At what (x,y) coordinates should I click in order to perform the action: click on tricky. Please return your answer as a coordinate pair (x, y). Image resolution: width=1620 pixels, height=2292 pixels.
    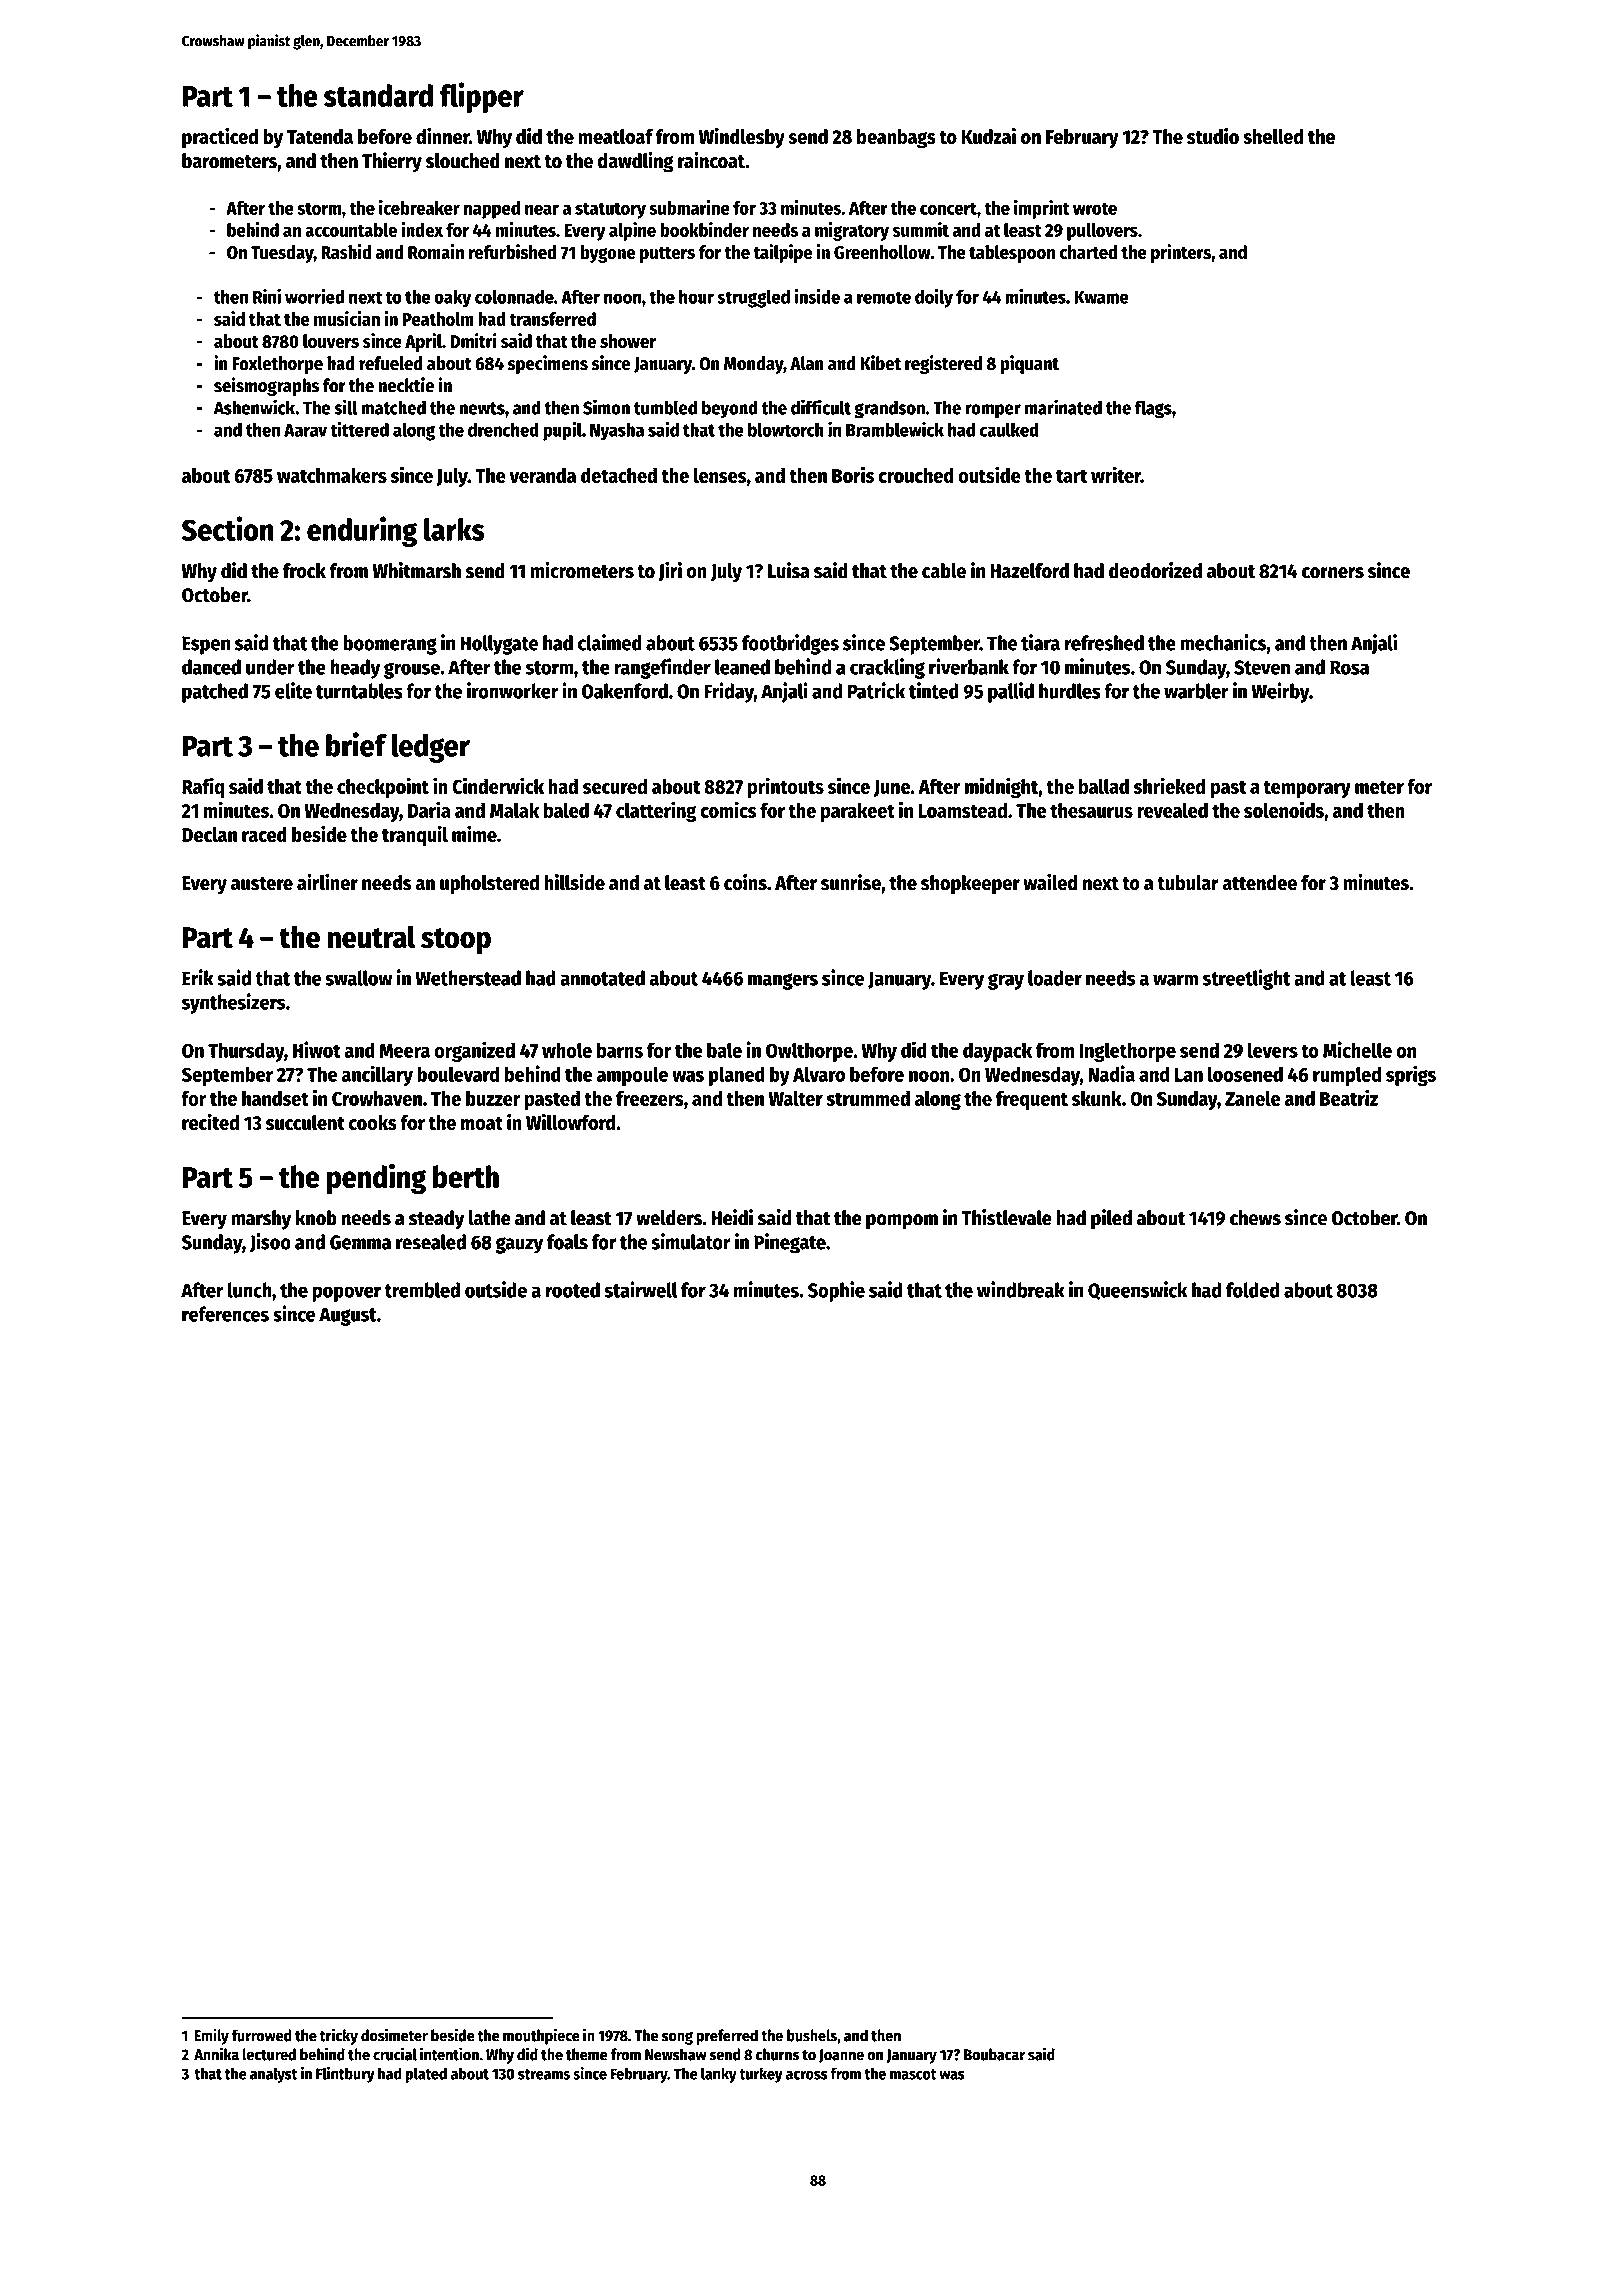
    Looking at the image, I should click on (339, 2036).
